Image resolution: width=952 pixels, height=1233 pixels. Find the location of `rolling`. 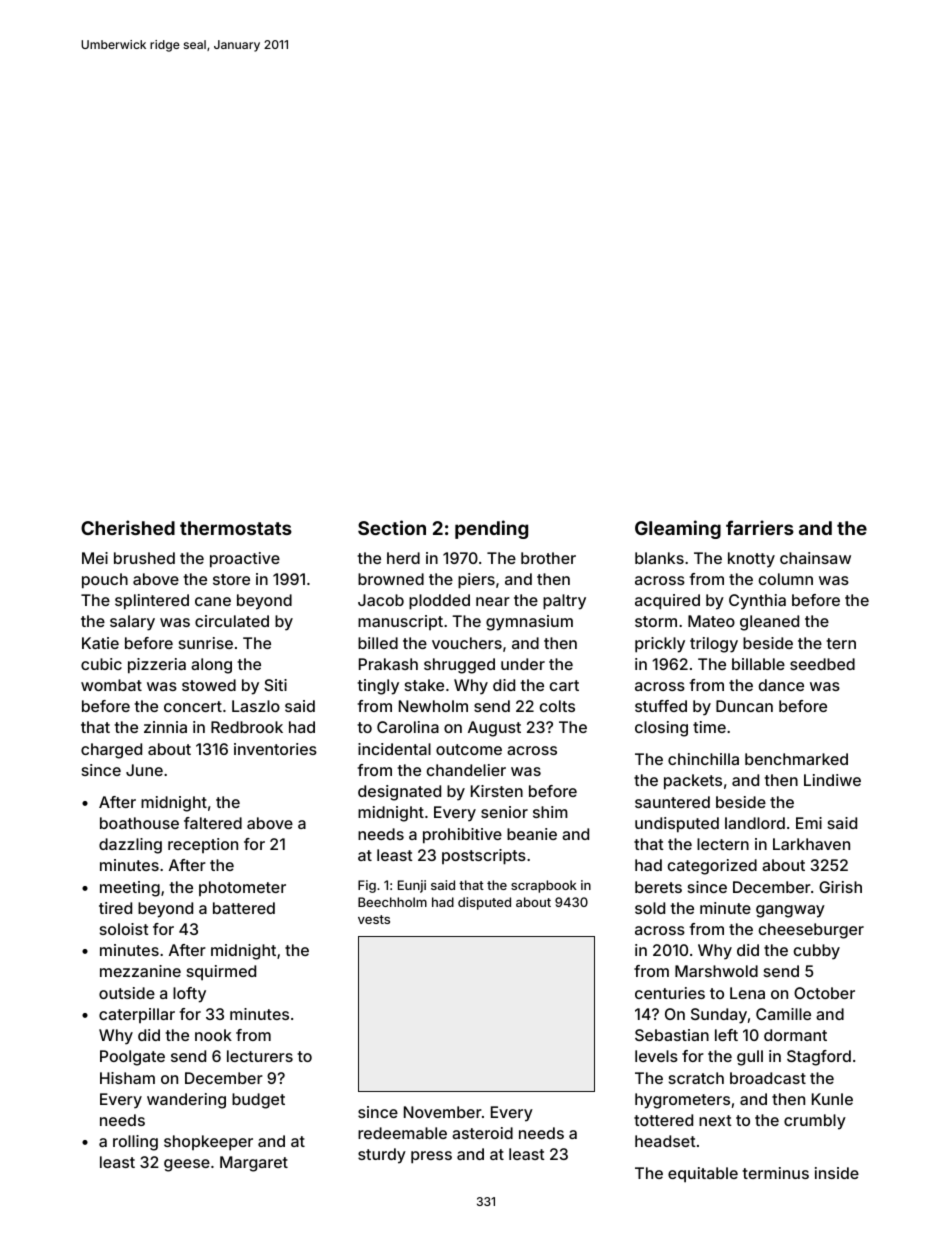

rolling is located at coordinates (135, 1143).
